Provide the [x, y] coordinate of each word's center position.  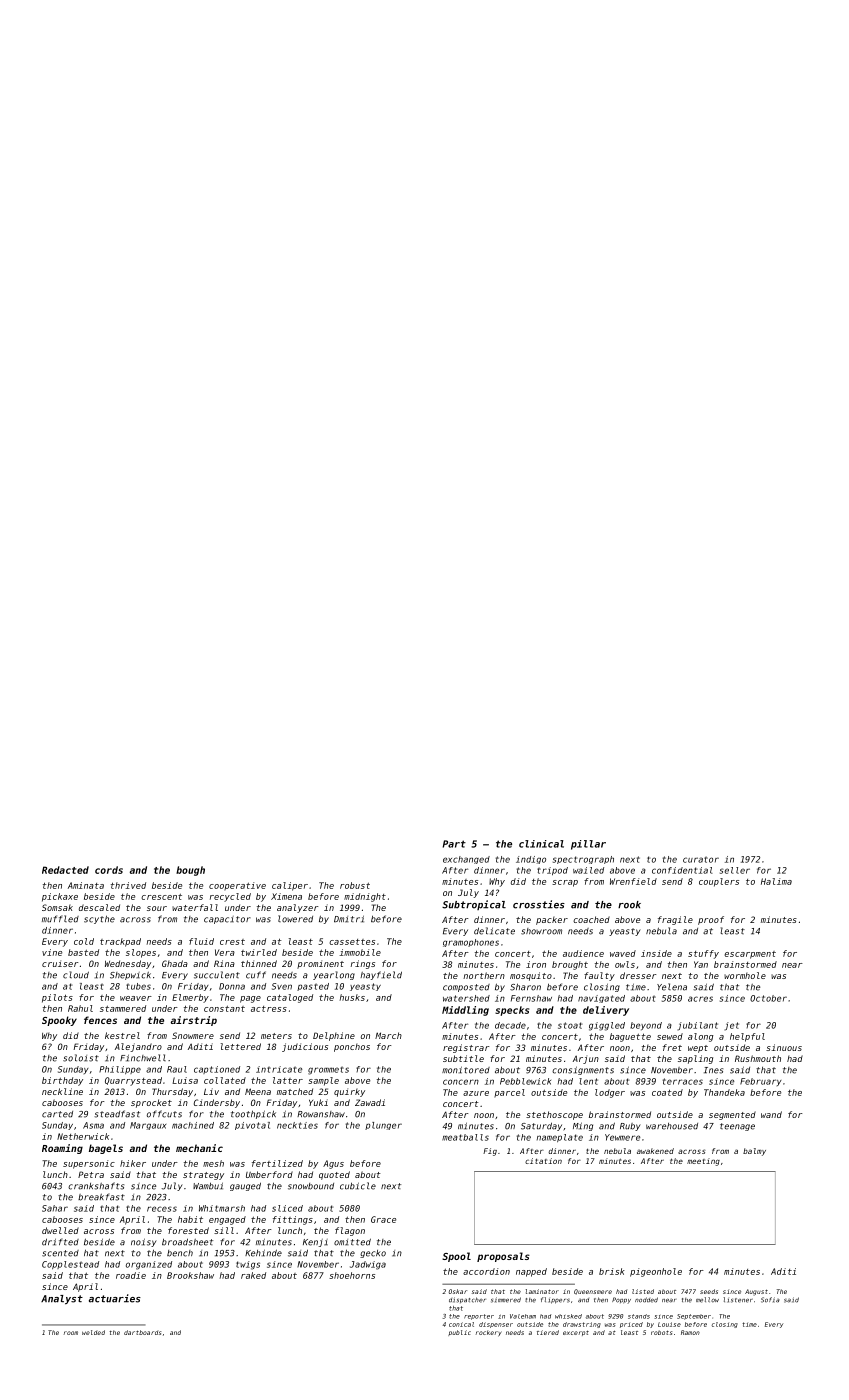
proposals [503, 1257]
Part [454, 844]
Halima [776, 881]
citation [543, 1161]
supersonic [89, 1164]
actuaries [115, 1298]
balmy [754, 1152]
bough [190, 871]
